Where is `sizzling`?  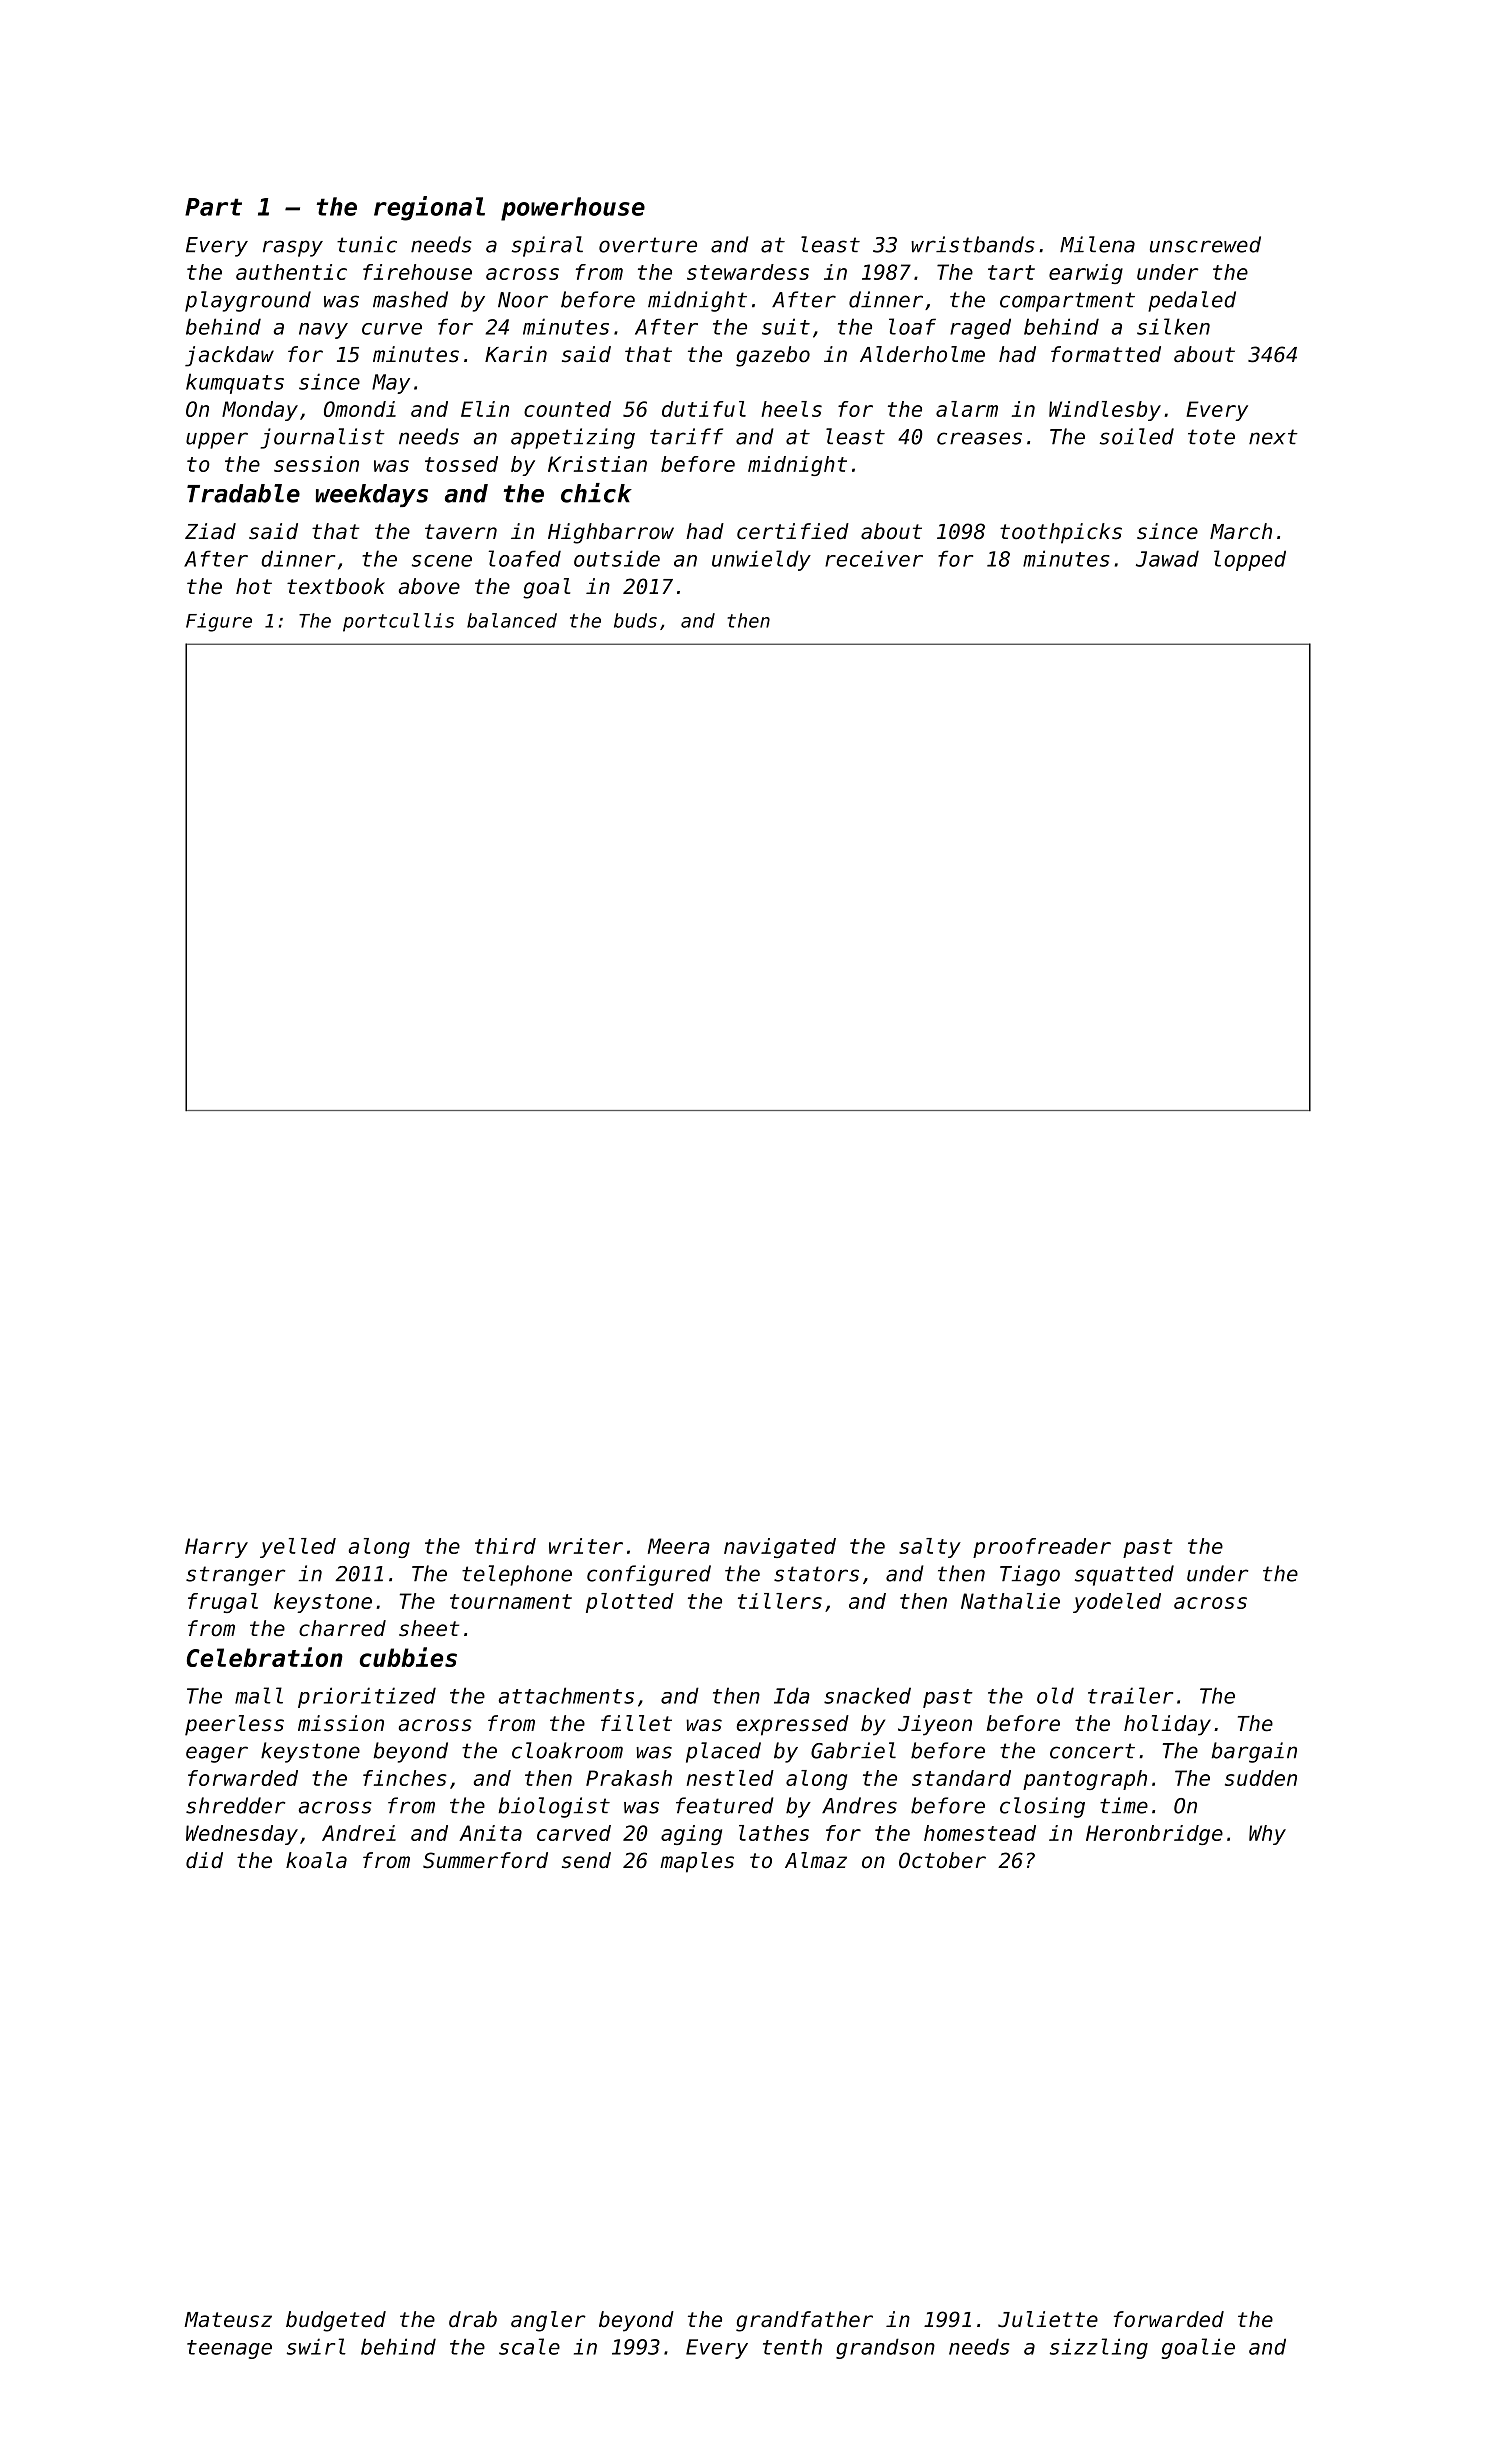 sizzling is located at coordinates (1099, 2348).
